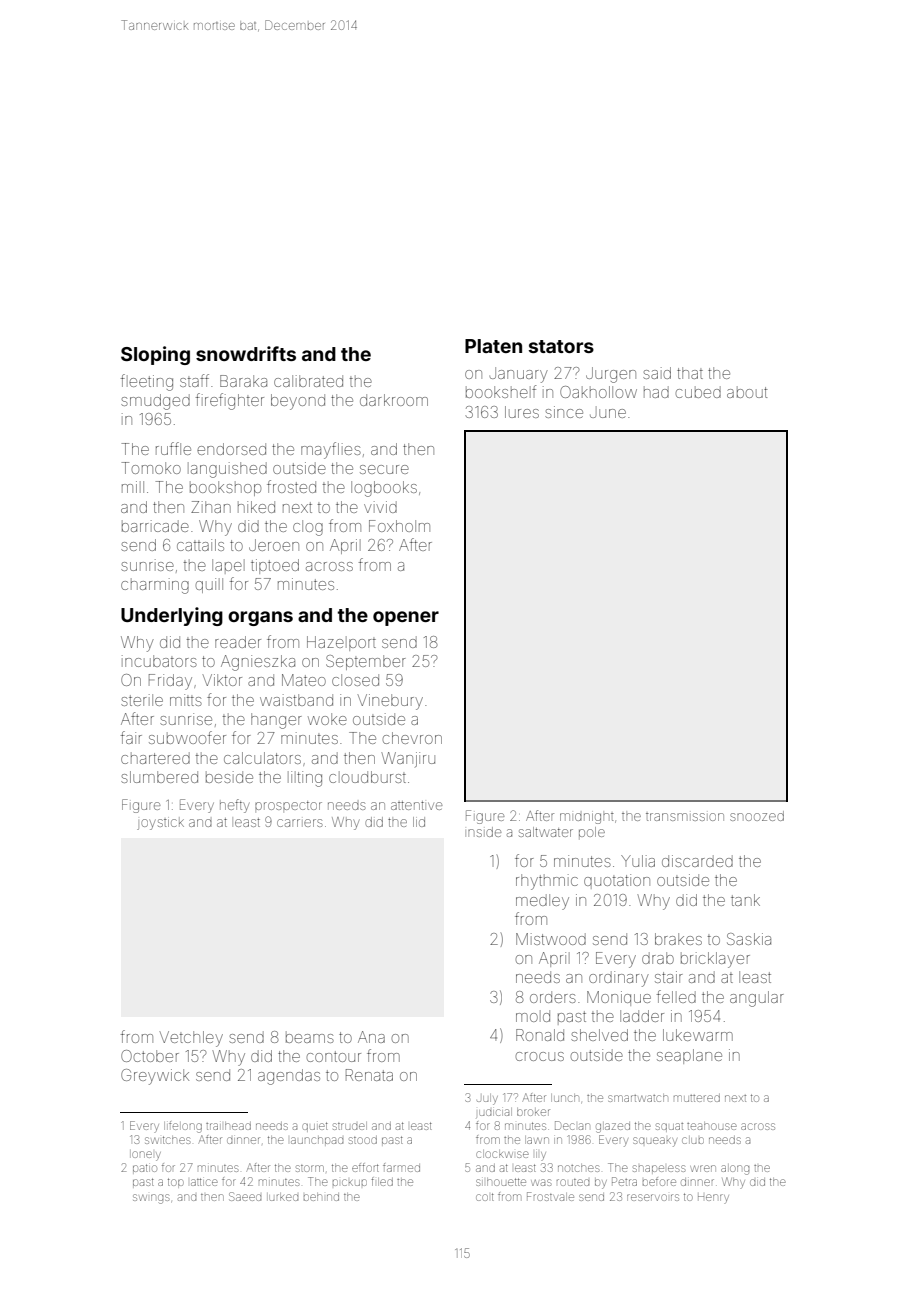 Image resolution: width=908 pixels, height=1316 pixels. I want to click on beside, so click(229, 777).
